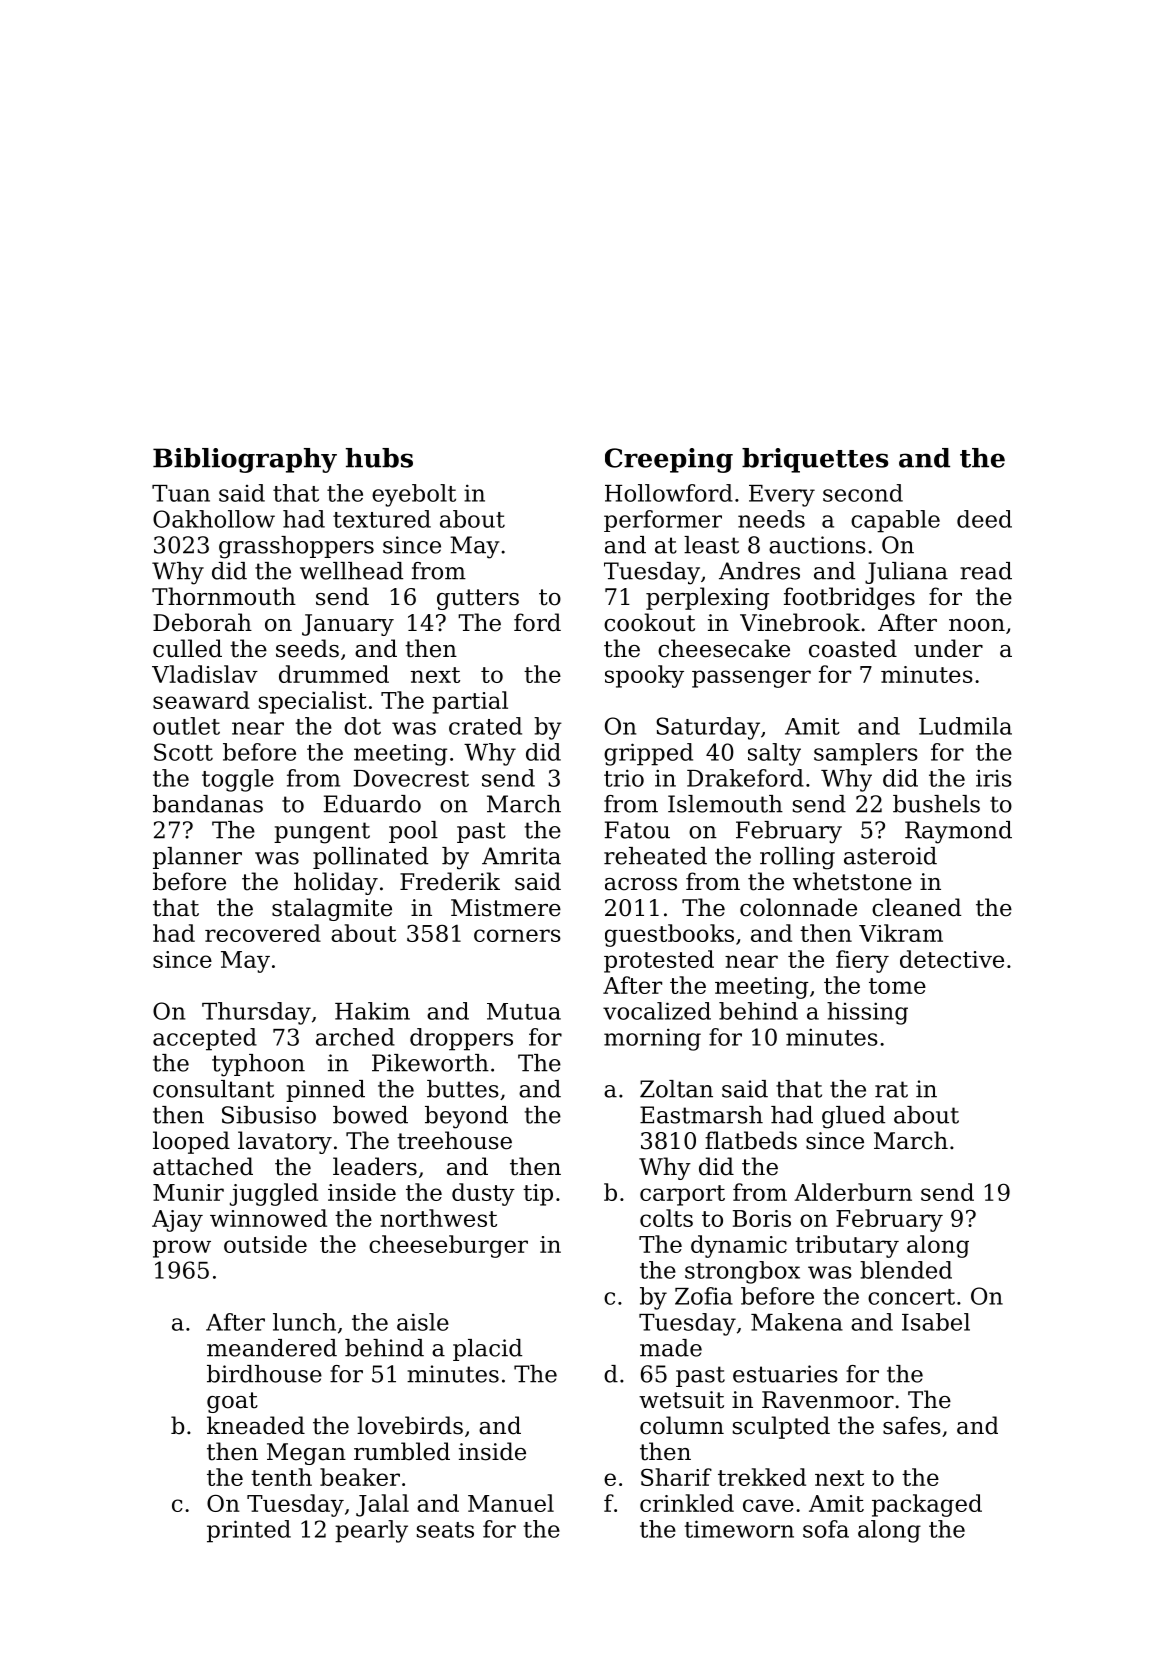 This screenshot has height=1654, width=1165. What do you see at coordinates (371, 1531) in the screenshot?
I see `pearly` at bounding box center [371, 1531].
